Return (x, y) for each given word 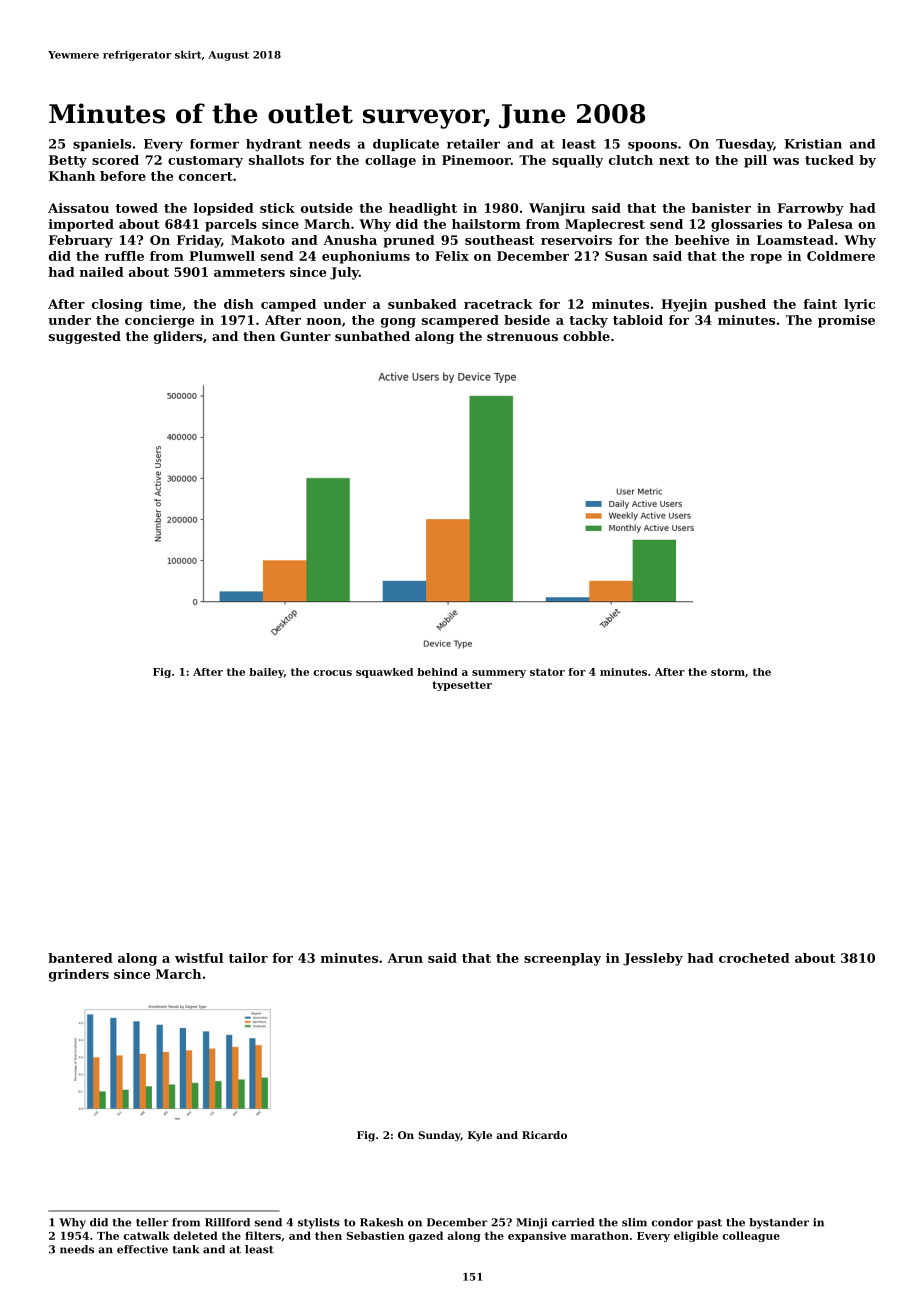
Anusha (350, 240)
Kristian (813, 144)
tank (186, 1249)
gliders (178, 337)
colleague (751, 1236)
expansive (537, 1236)
